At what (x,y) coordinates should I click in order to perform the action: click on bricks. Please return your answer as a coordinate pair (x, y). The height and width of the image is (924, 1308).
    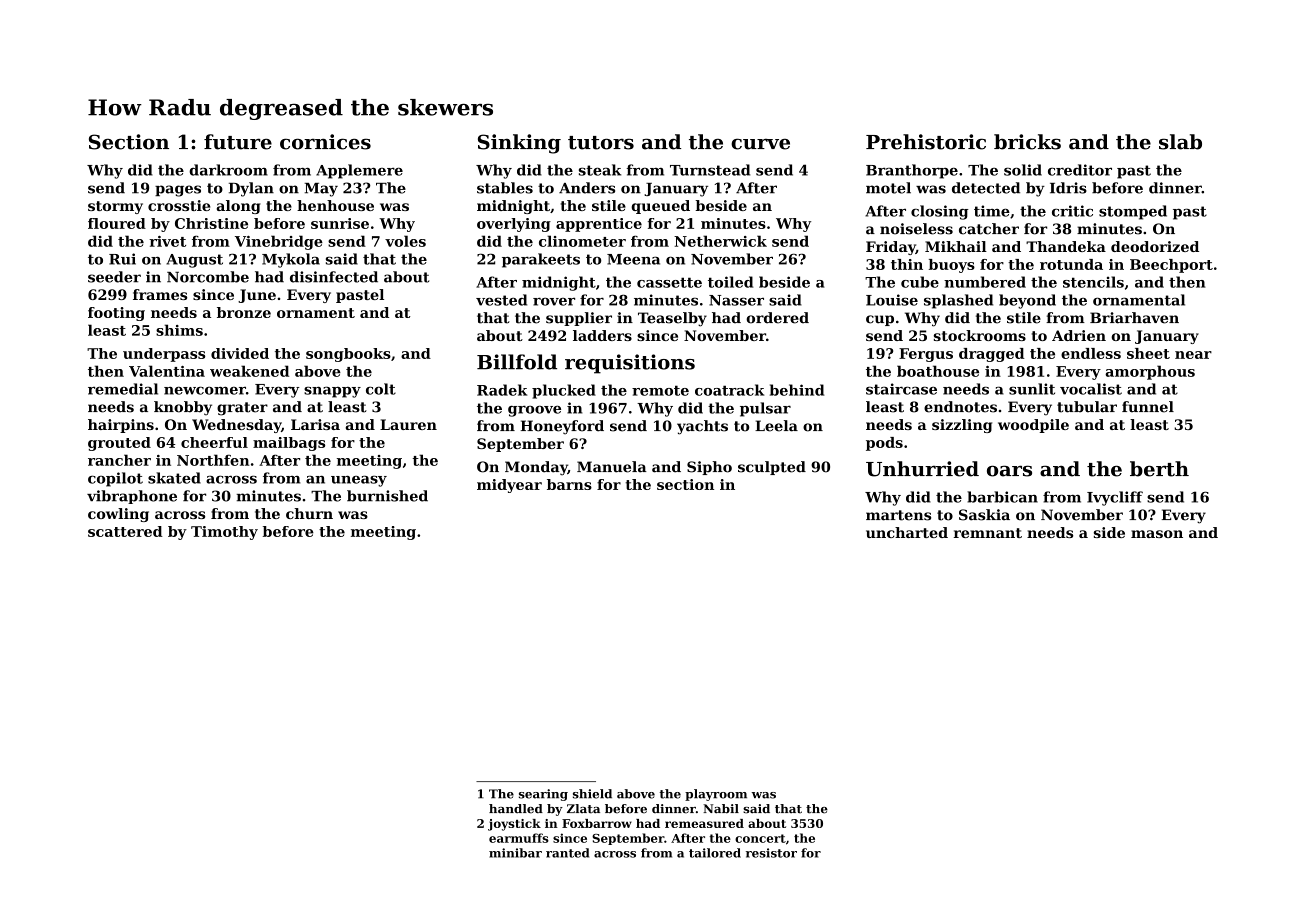
    Looking at the image, I should click on (1027, 142).
